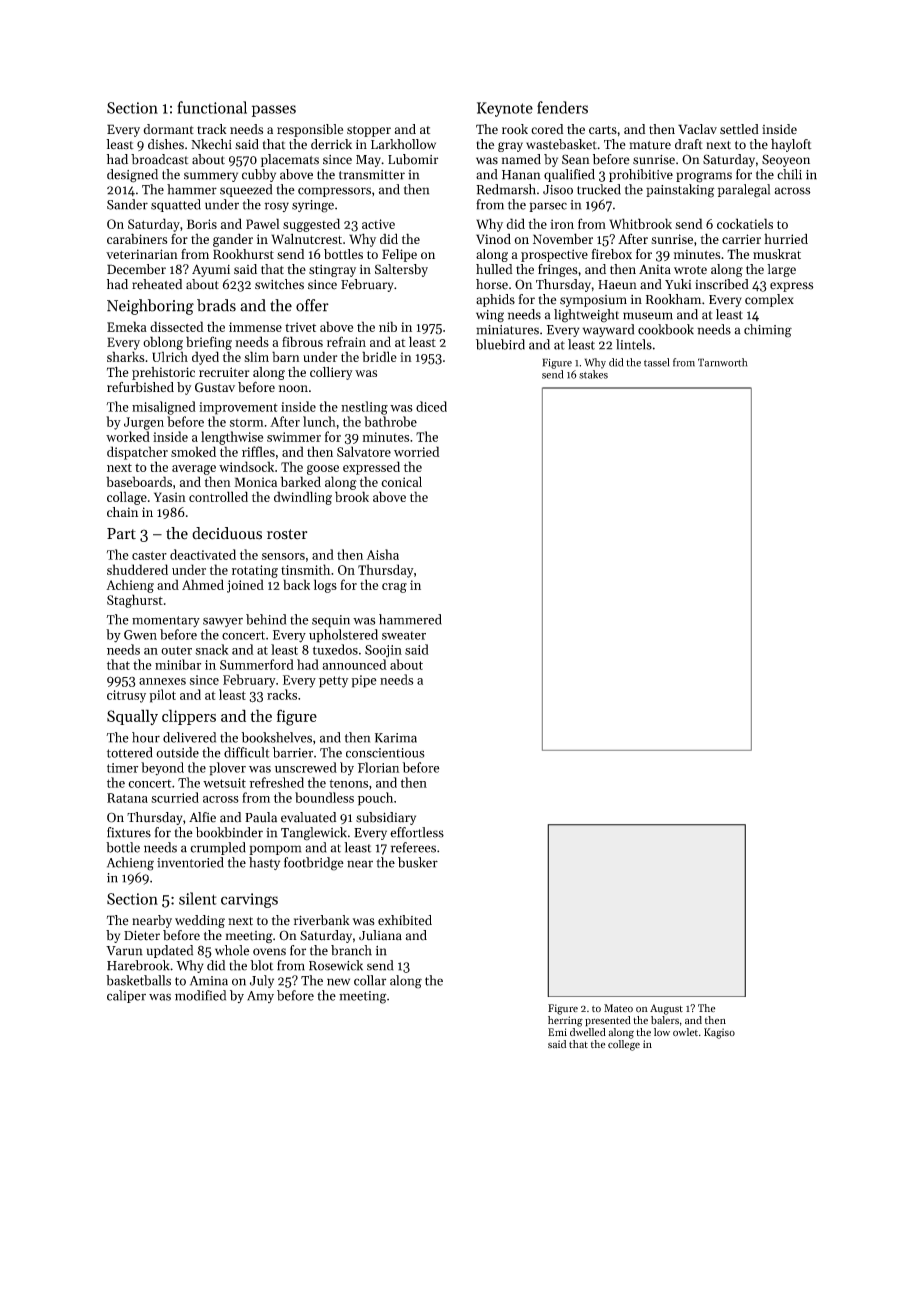 This page has width=924, height=1308. I want to click on December, so click(136, 269).
